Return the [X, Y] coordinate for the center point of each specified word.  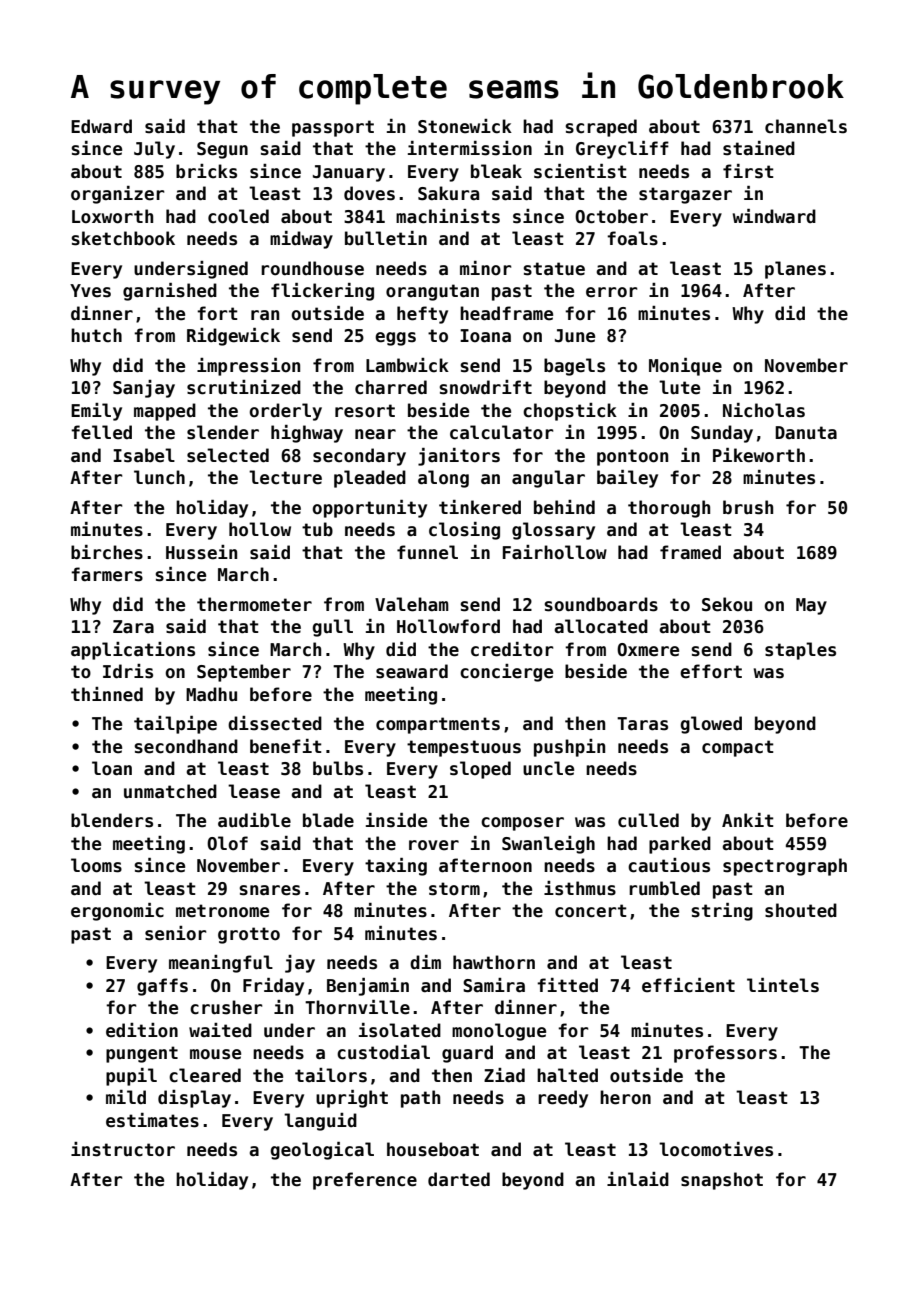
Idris [128, 671]
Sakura [448, 193]
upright [352, 1099]
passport [333, 128]
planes [795, 270]
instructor [123, 1149]
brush [748, 507]
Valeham [412, 604]
